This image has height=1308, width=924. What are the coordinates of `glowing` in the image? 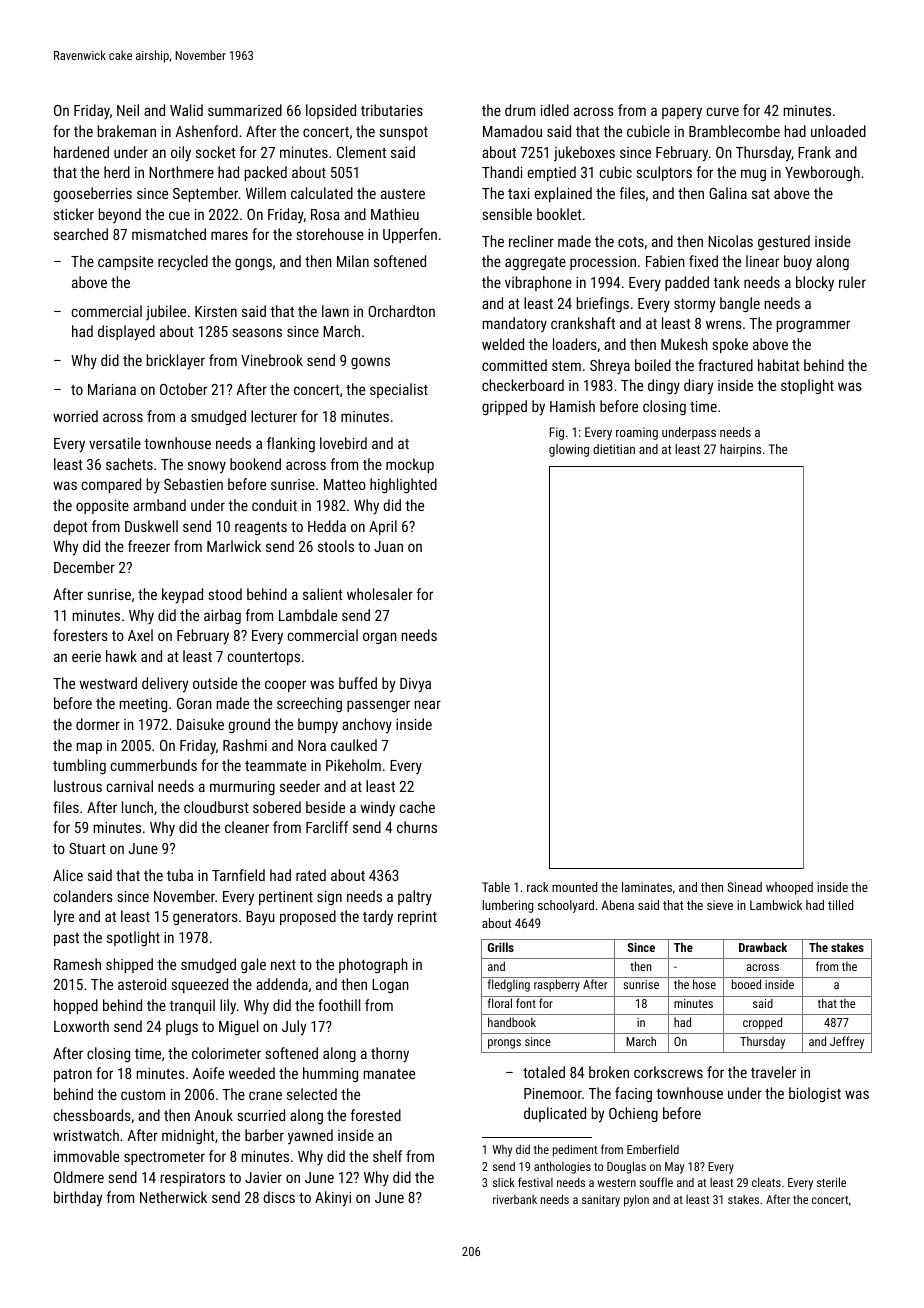 It's located at (569, 450).
